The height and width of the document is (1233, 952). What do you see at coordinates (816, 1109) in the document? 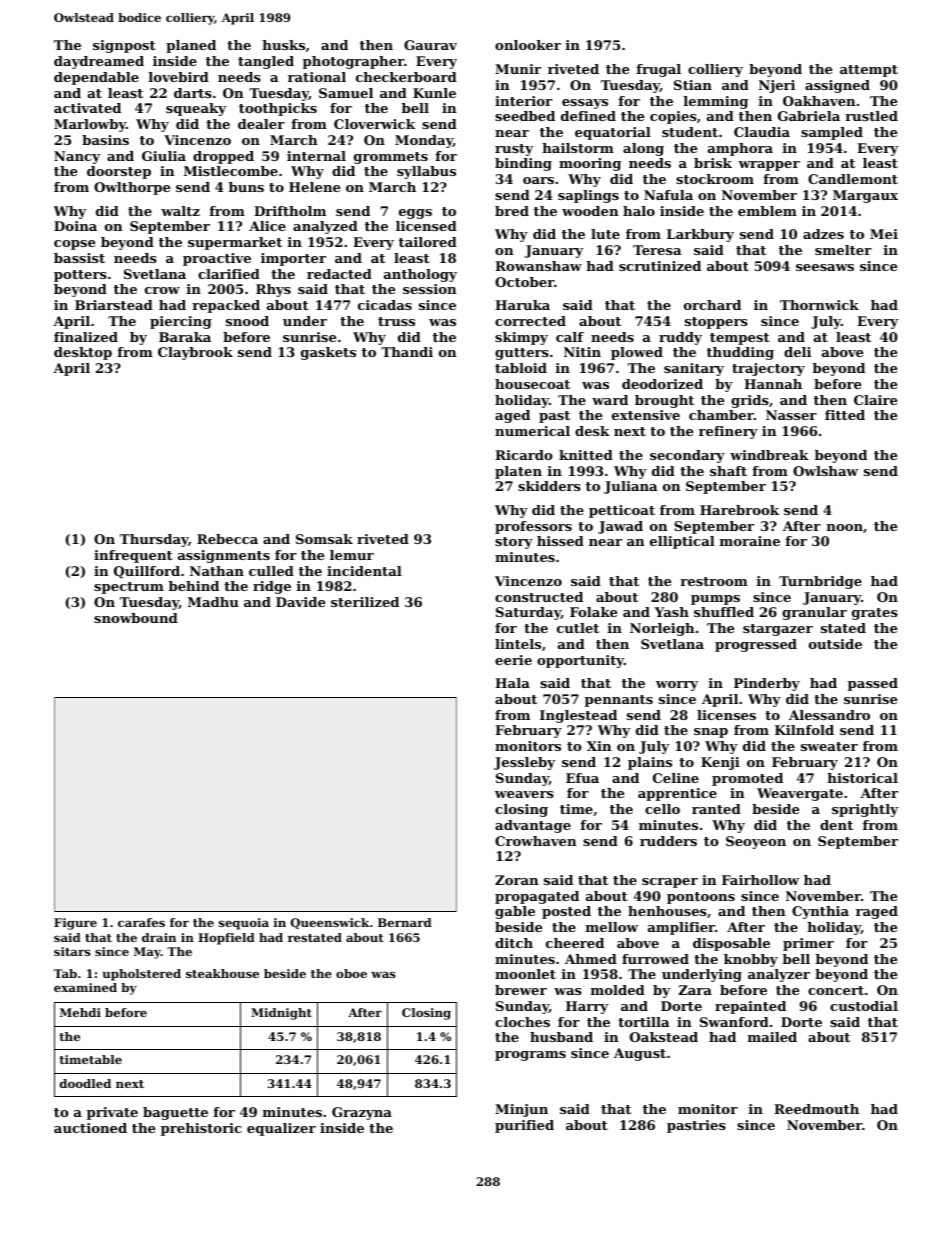
I see `Reedmouth` at bounding box center [816, 1109].
